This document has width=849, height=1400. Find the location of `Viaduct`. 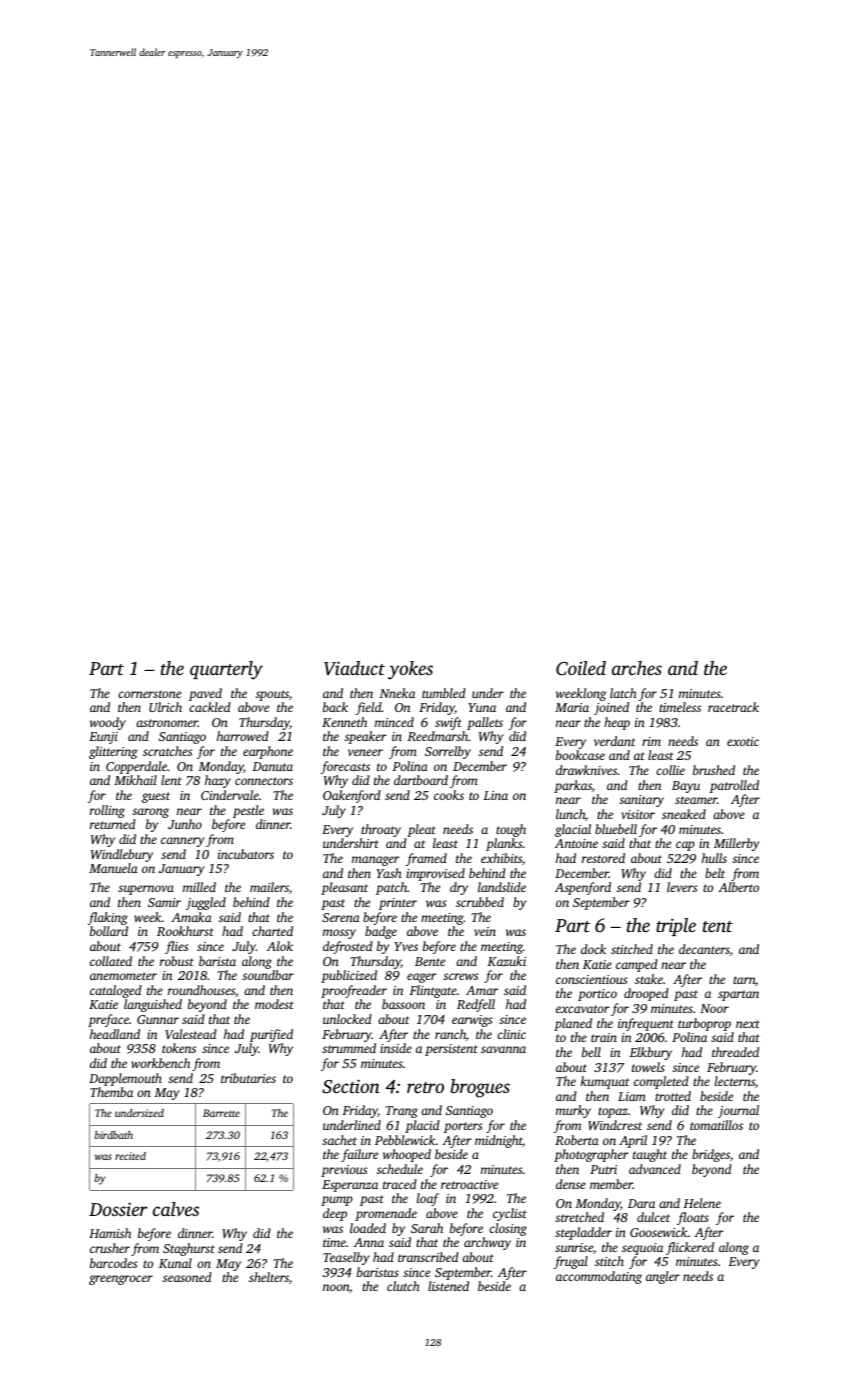

Viaduct is located at coordinates (354, 668).
